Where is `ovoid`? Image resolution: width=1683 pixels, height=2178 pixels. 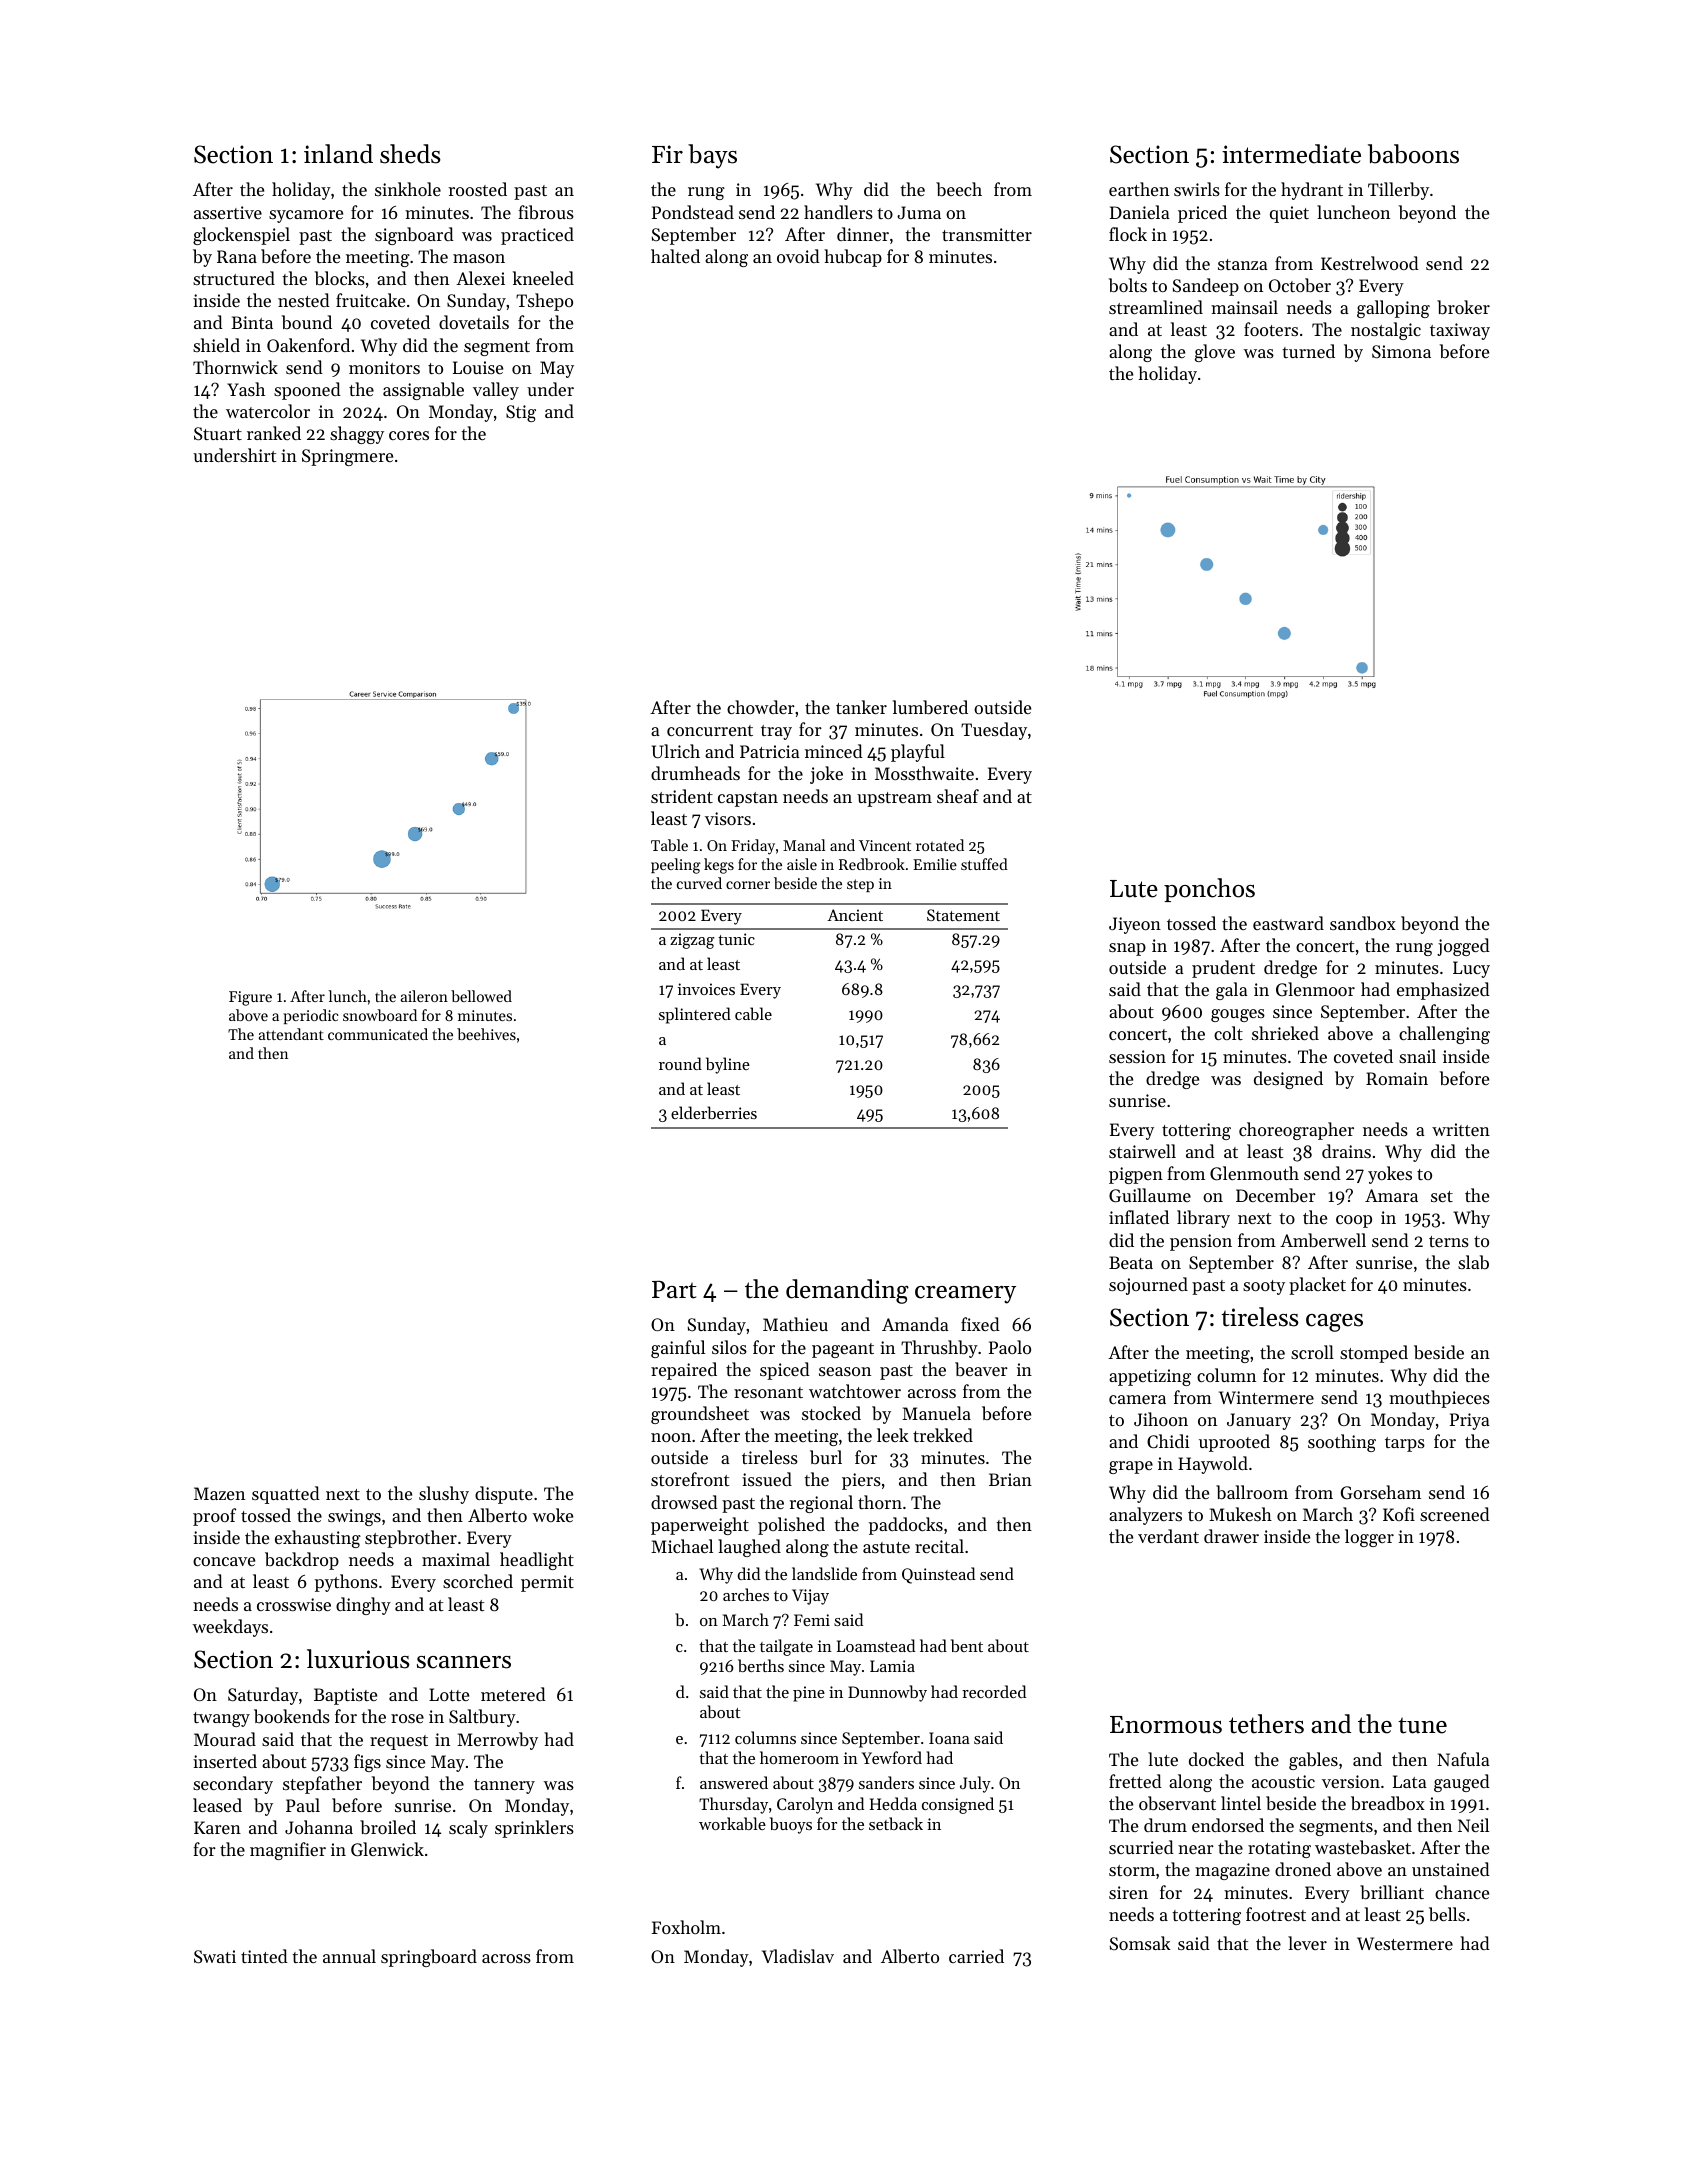 ovoid is located at coordinates (798, 256).
